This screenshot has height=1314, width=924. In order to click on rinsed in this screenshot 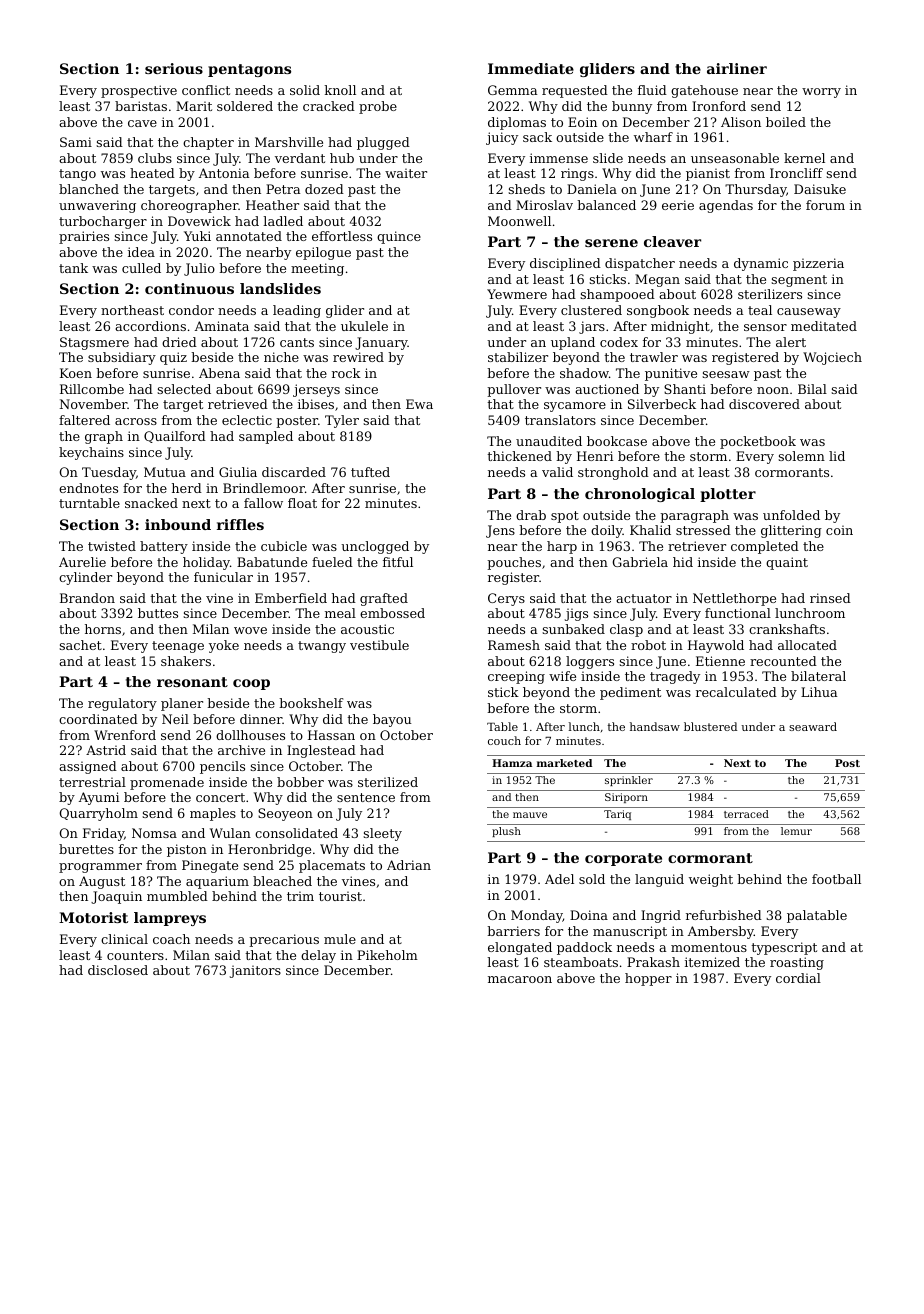, I will do `click(830, 598)`.
